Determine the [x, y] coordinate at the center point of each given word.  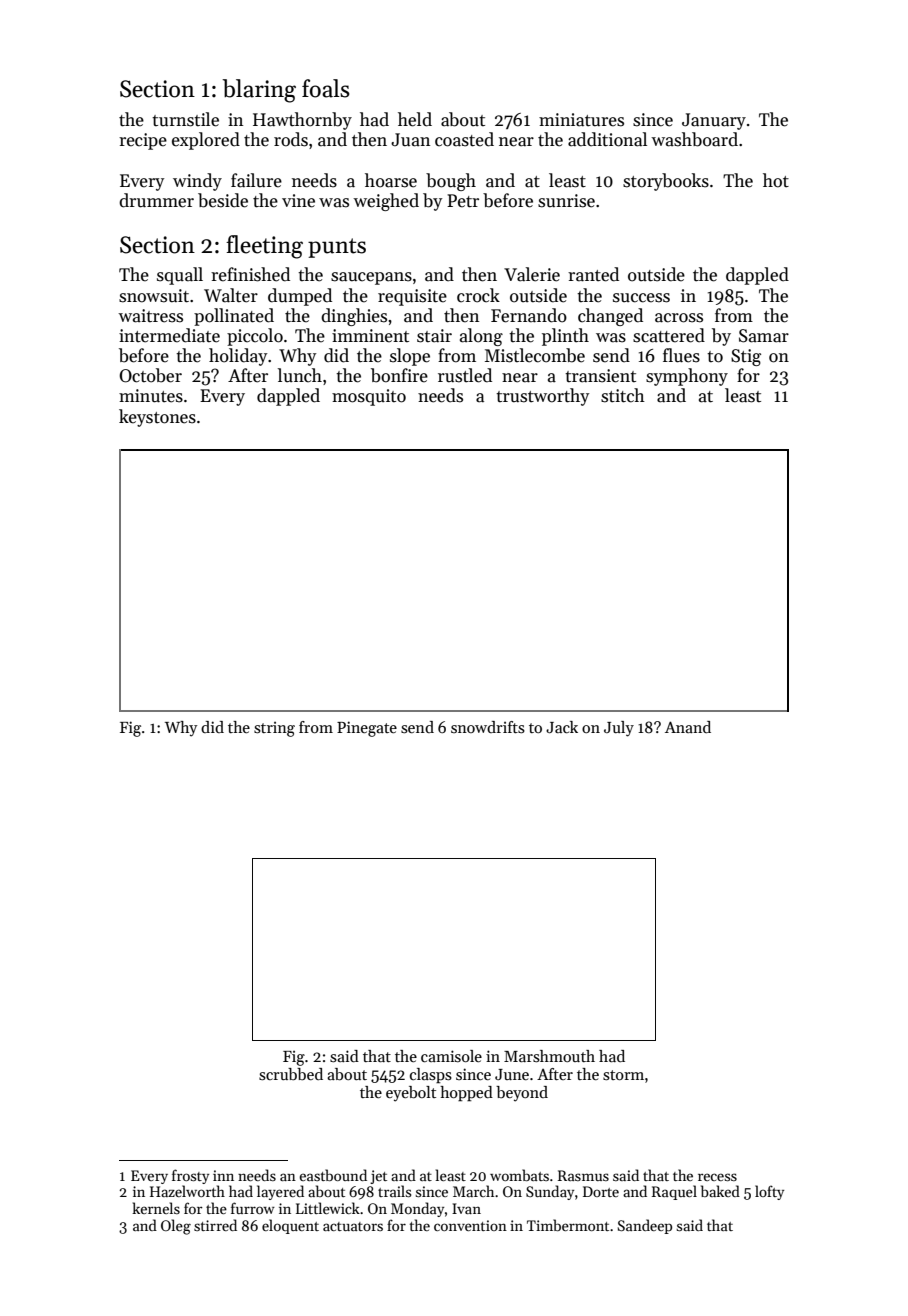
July [619, 729]
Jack [562, 727]
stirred [215, 1225]
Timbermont [568, 1225]
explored [206, 141]
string [274, 729]
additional [607, 139]
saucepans [371, 278]
